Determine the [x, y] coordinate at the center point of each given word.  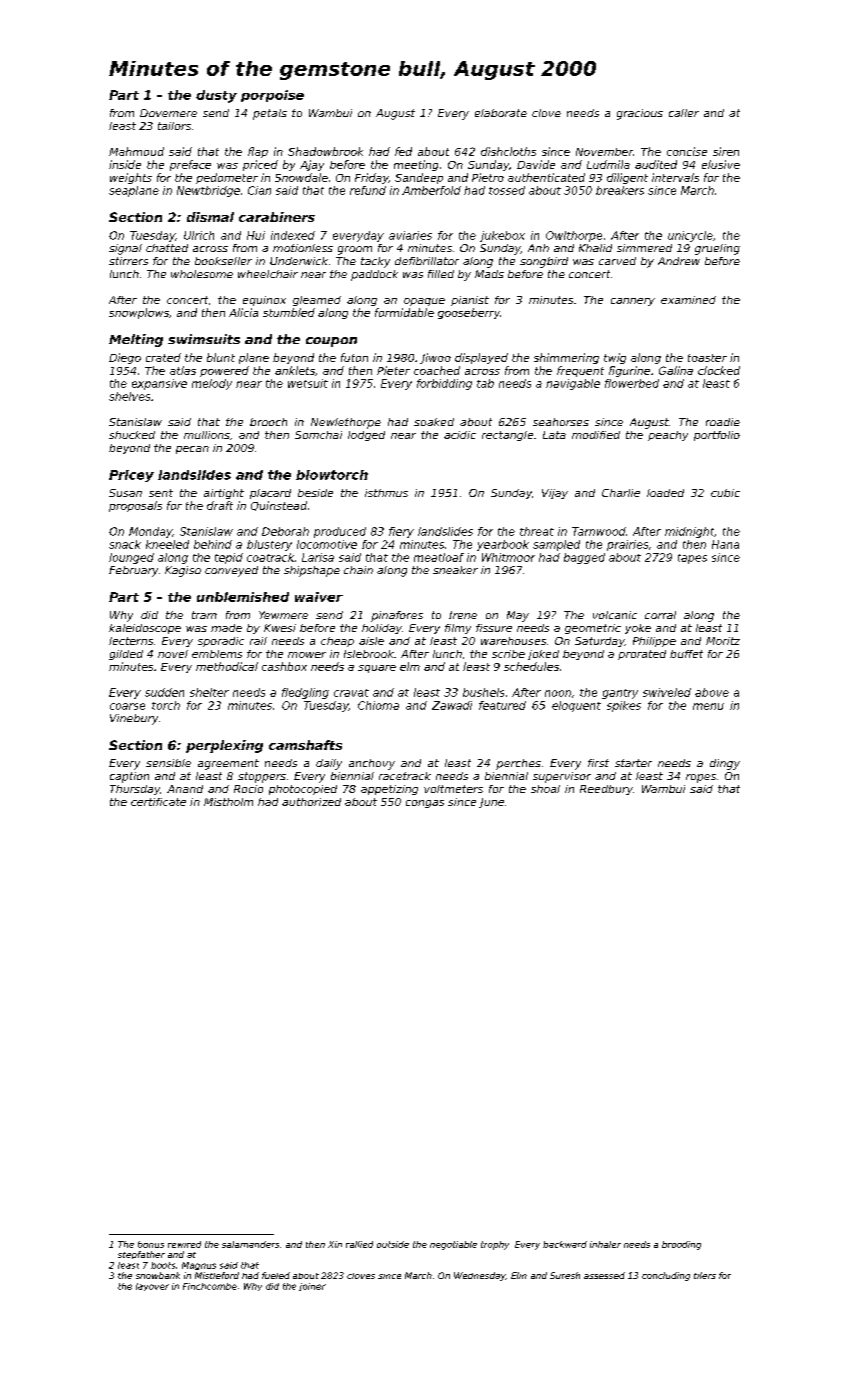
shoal [545, 789]
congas [425, 804]
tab [485, 383]
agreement [228, 764]
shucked [132, 435]
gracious [640, 114]
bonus [151, 1244]
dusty [216, 96]
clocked [719, 370]
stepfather [141, 1255]
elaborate [501, 113]
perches [518, 764]
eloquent [576, 706]
